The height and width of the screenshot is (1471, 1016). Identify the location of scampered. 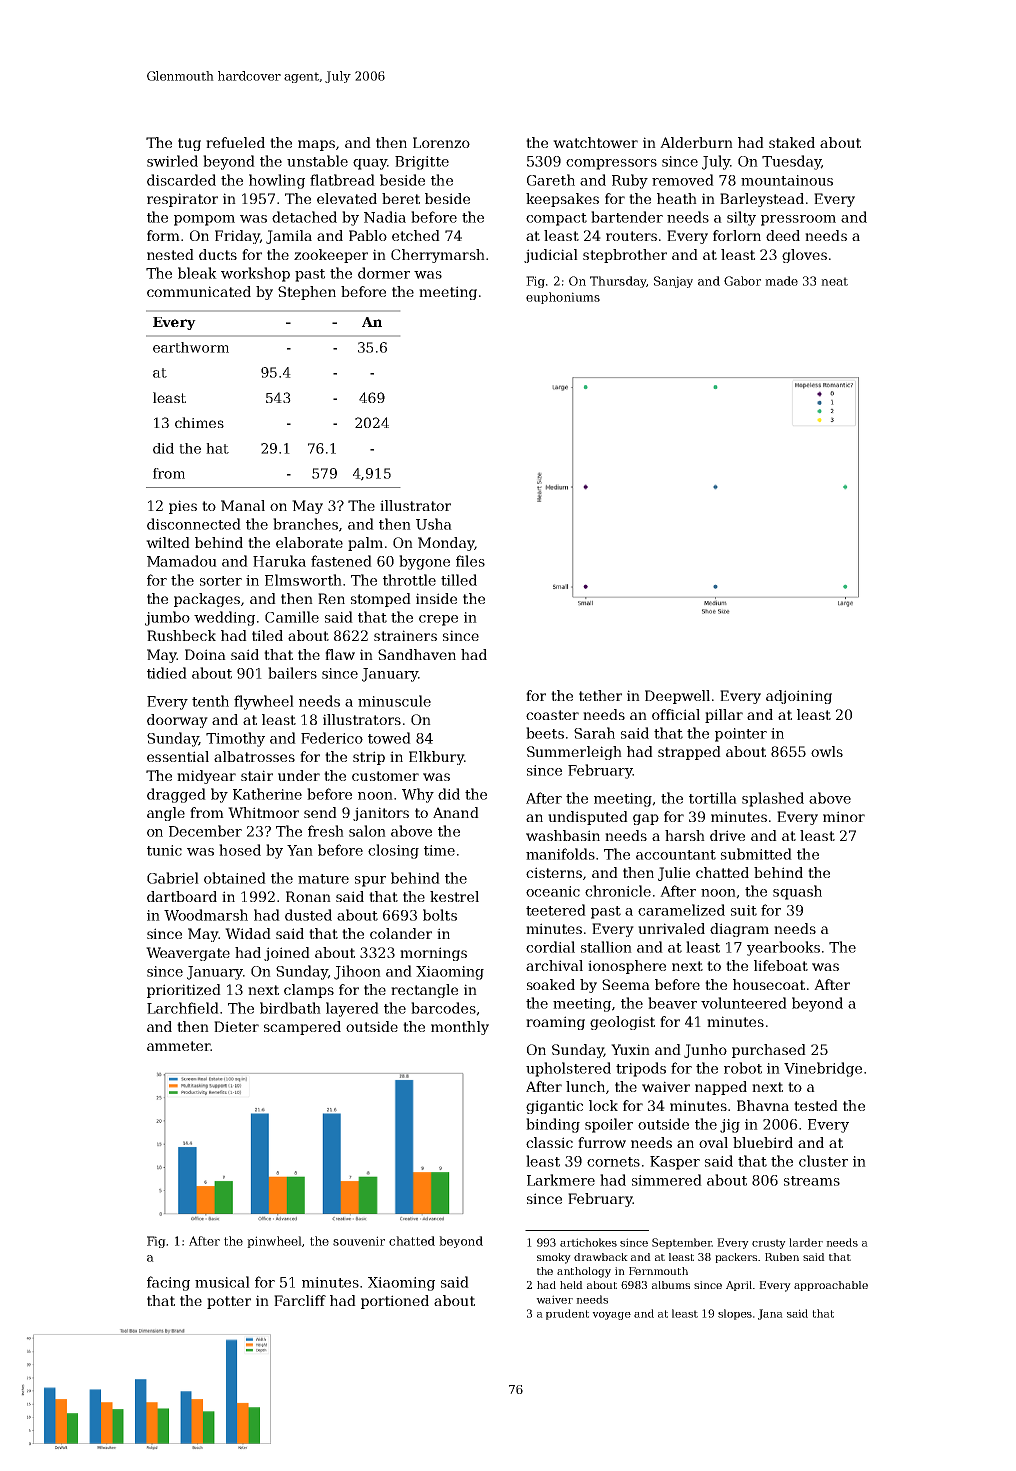
(302, 1028).
